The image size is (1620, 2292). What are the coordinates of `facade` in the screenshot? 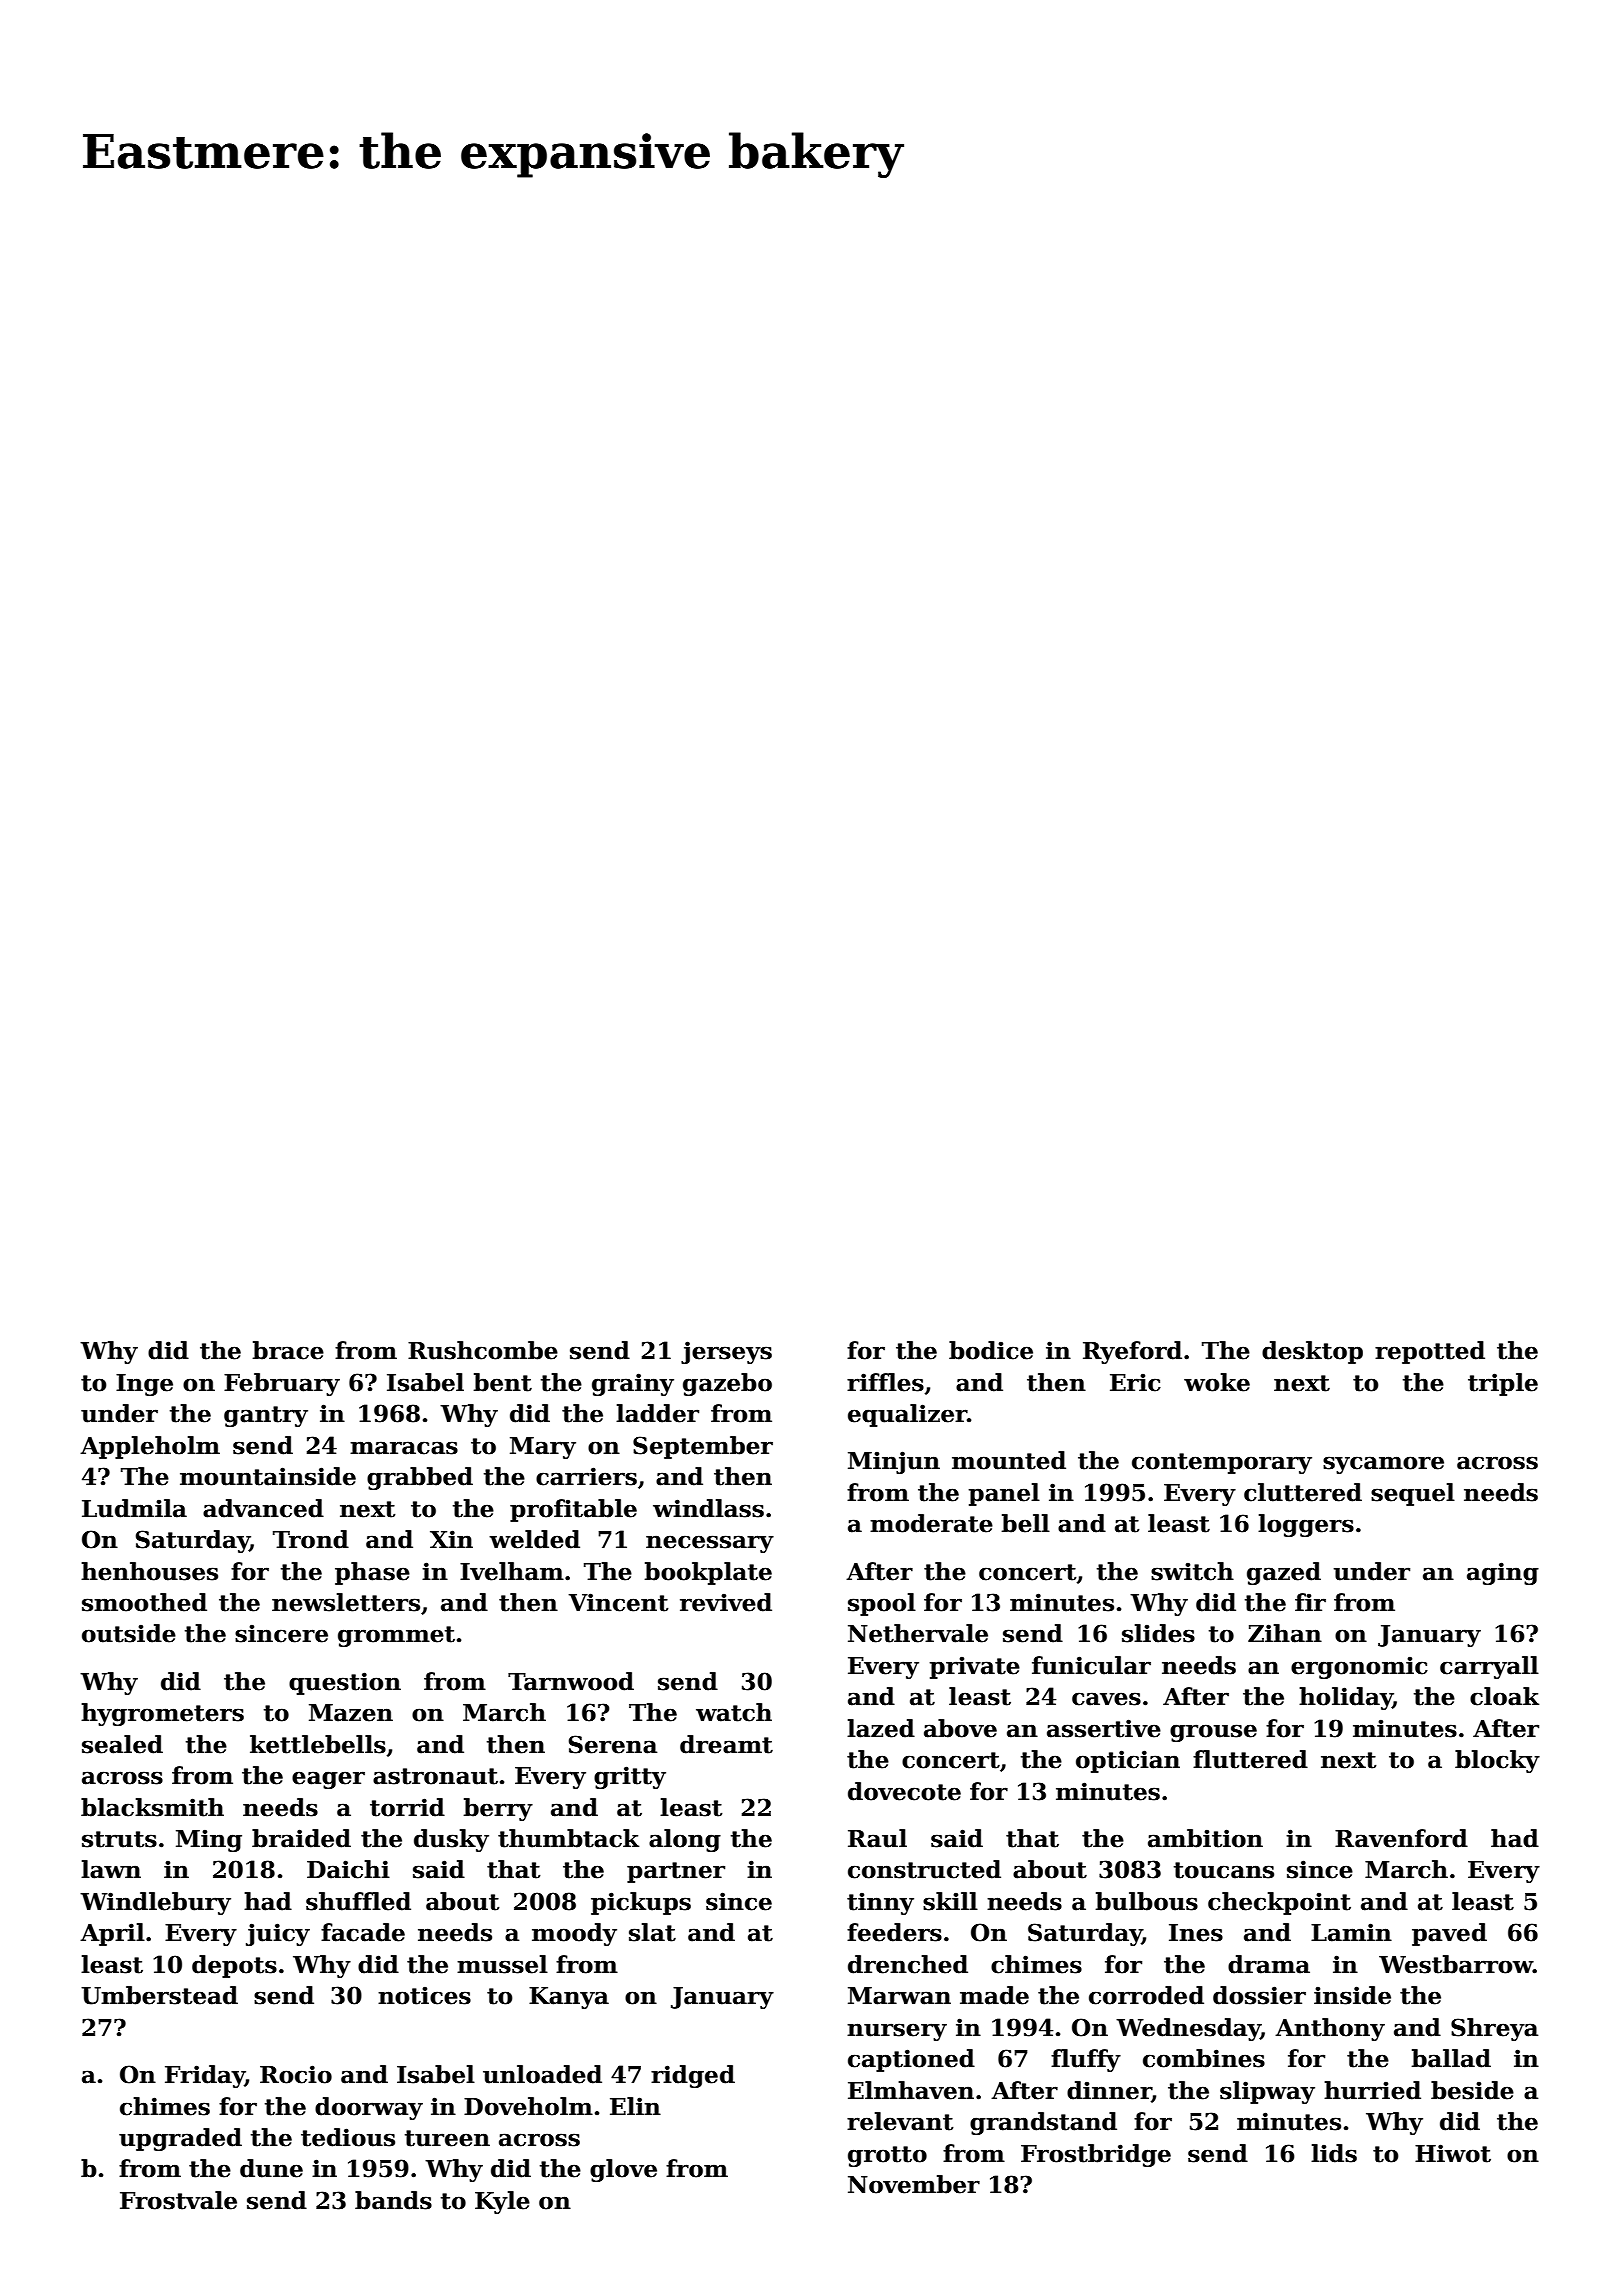 It's located at (363, 1932).
